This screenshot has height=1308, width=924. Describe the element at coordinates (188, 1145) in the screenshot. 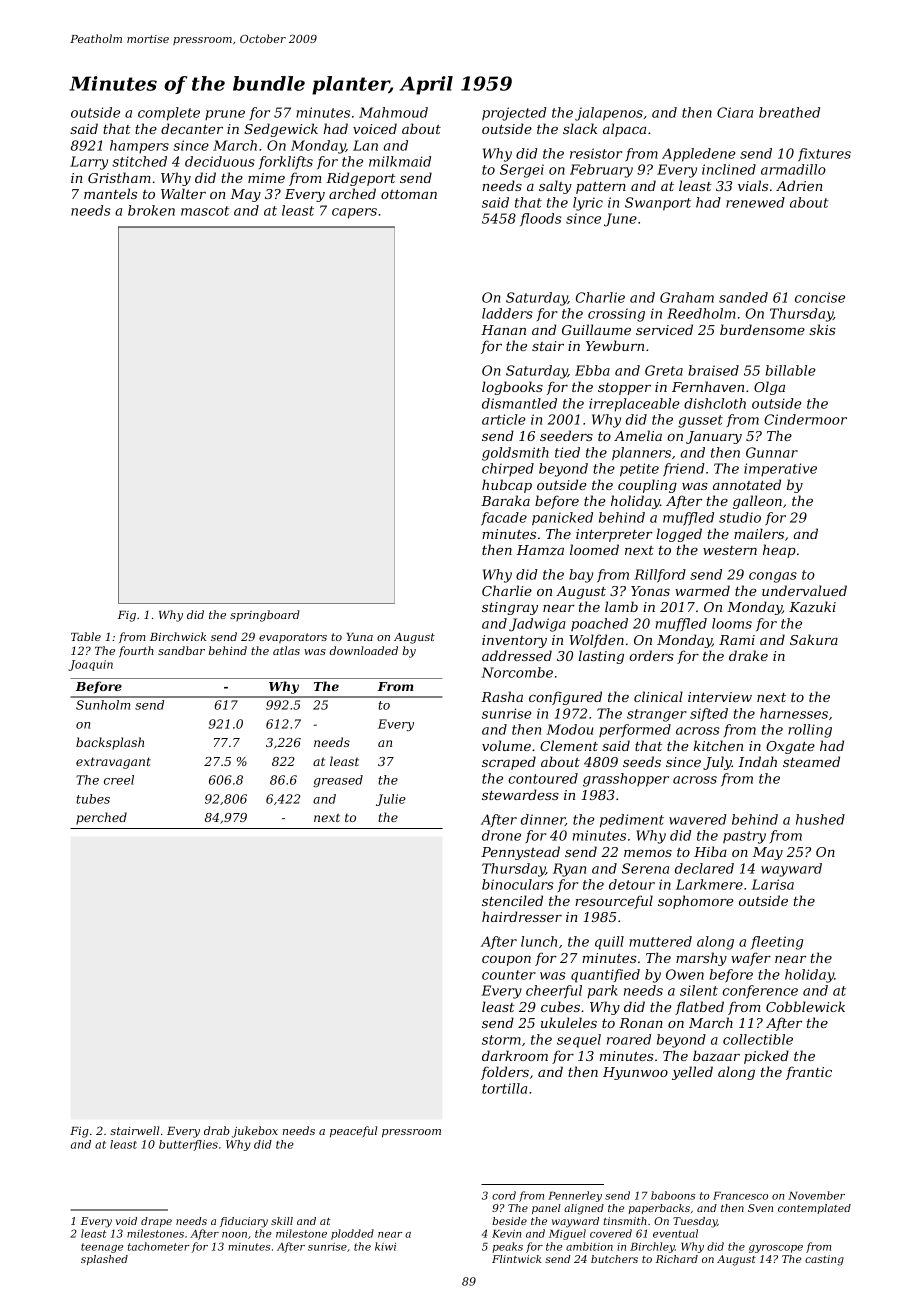

I see `butterflies` at that location.
